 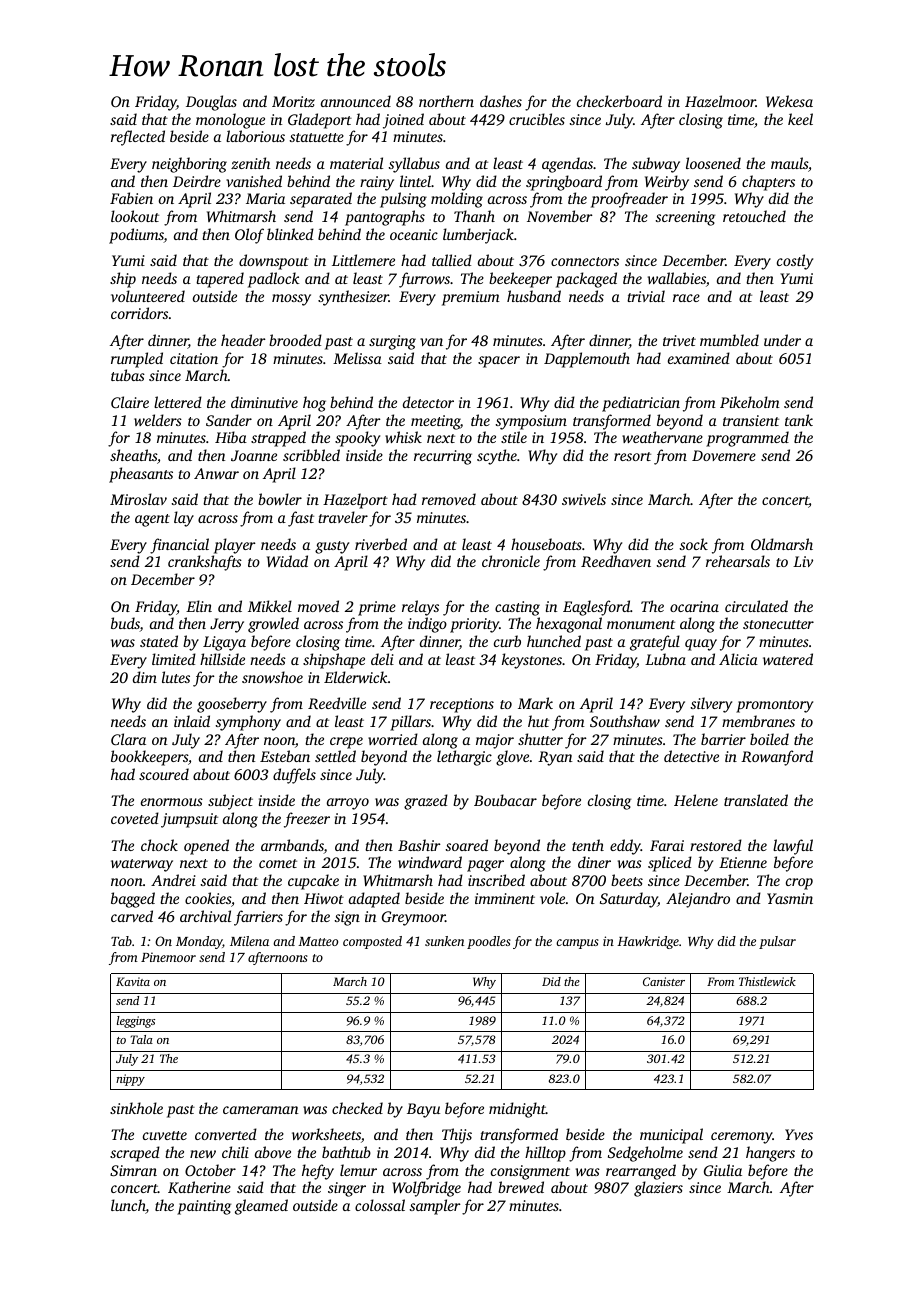 I want to click on checked, so click(x=357, y=1108).
